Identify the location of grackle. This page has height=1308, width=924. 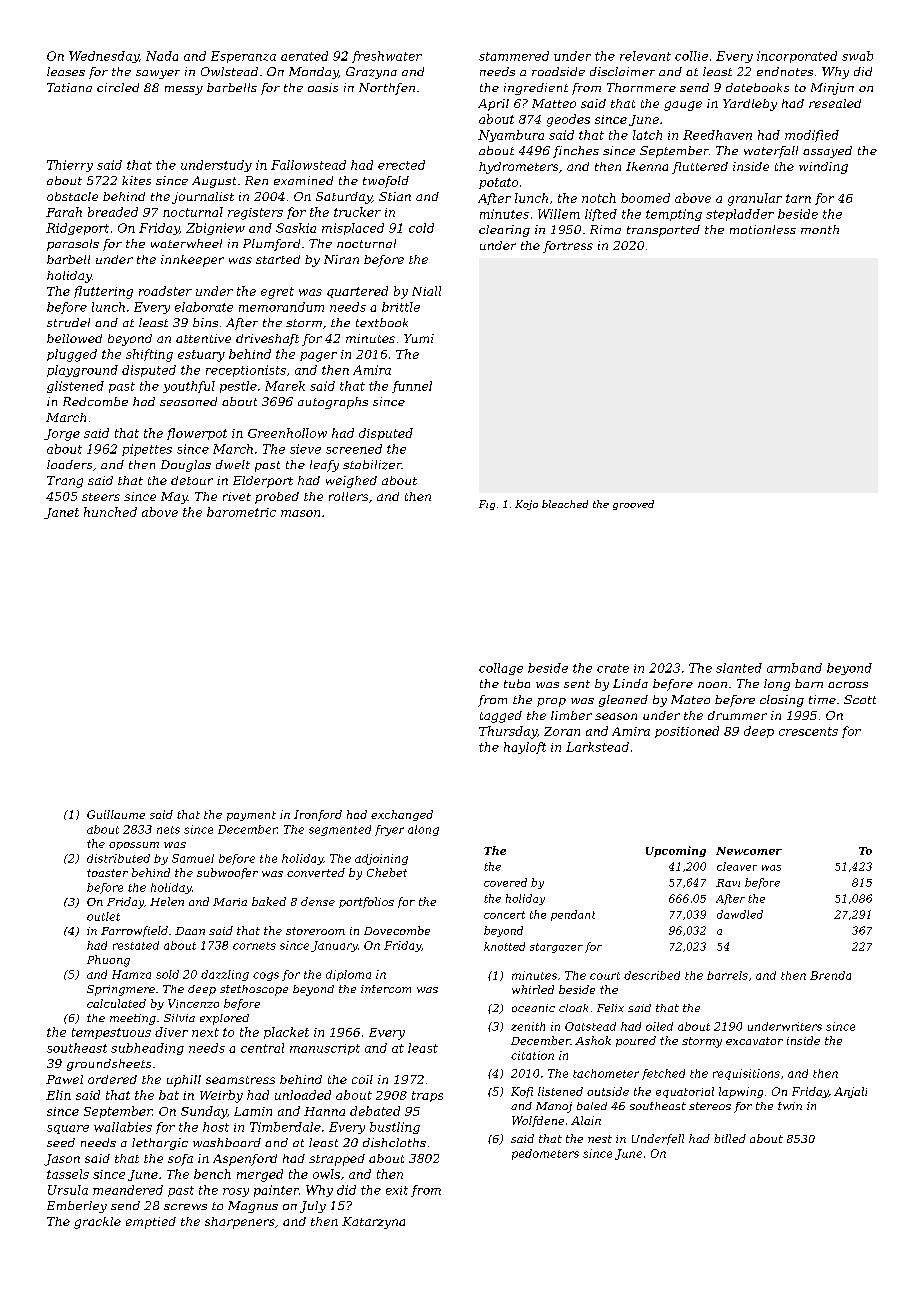
(97, 1223).
